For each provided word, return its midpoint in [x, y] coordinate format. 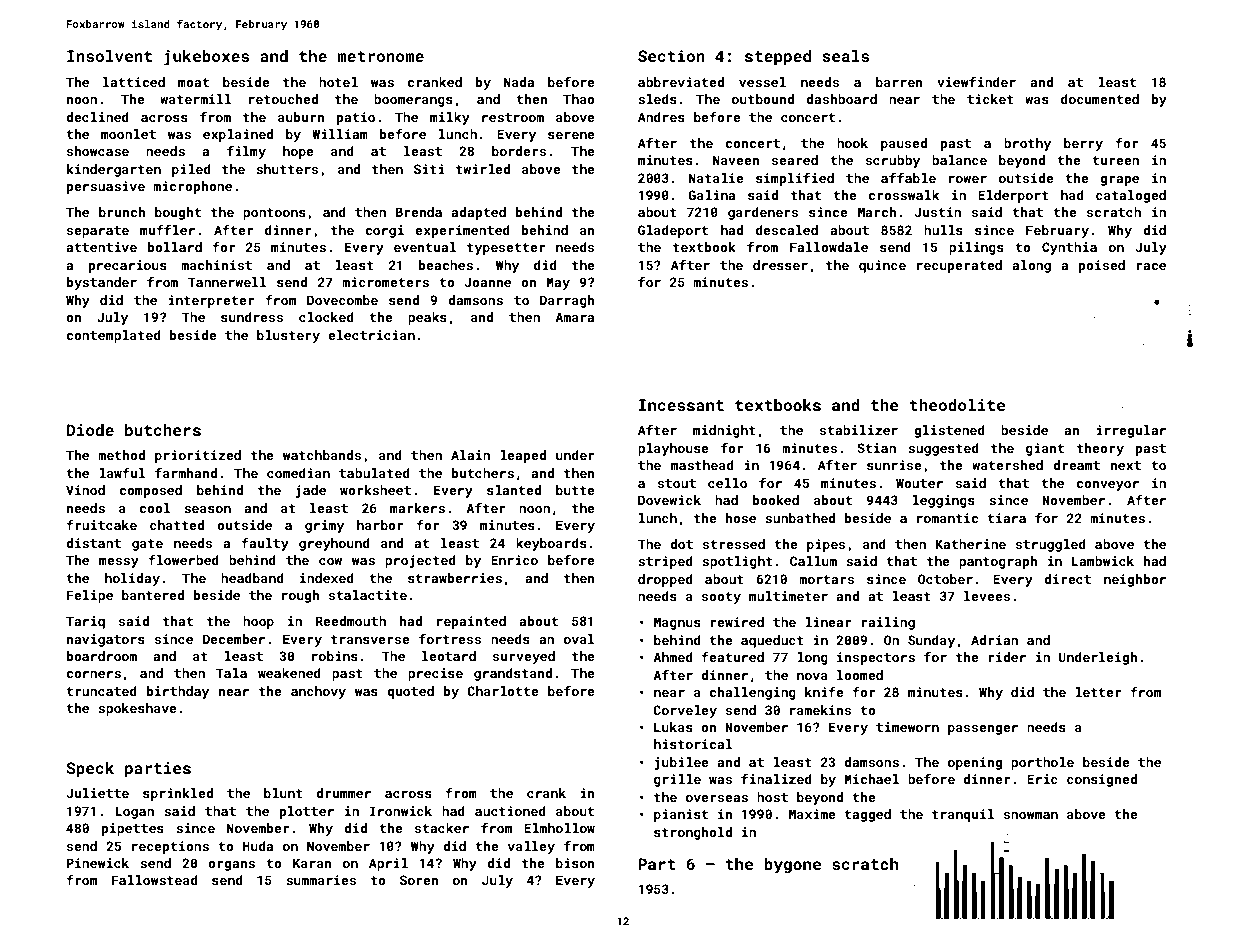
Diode [90, 430]
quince [882, 266]
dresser [780, 265]
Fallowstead [155, 880]
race [1151, 266]
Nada [519, 82]
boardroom [102, 656]
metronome [380, 56]
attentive [101, 247]
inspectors [876, 658]
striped [665, 562]
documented [1100, 99]
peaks [427, 318]
